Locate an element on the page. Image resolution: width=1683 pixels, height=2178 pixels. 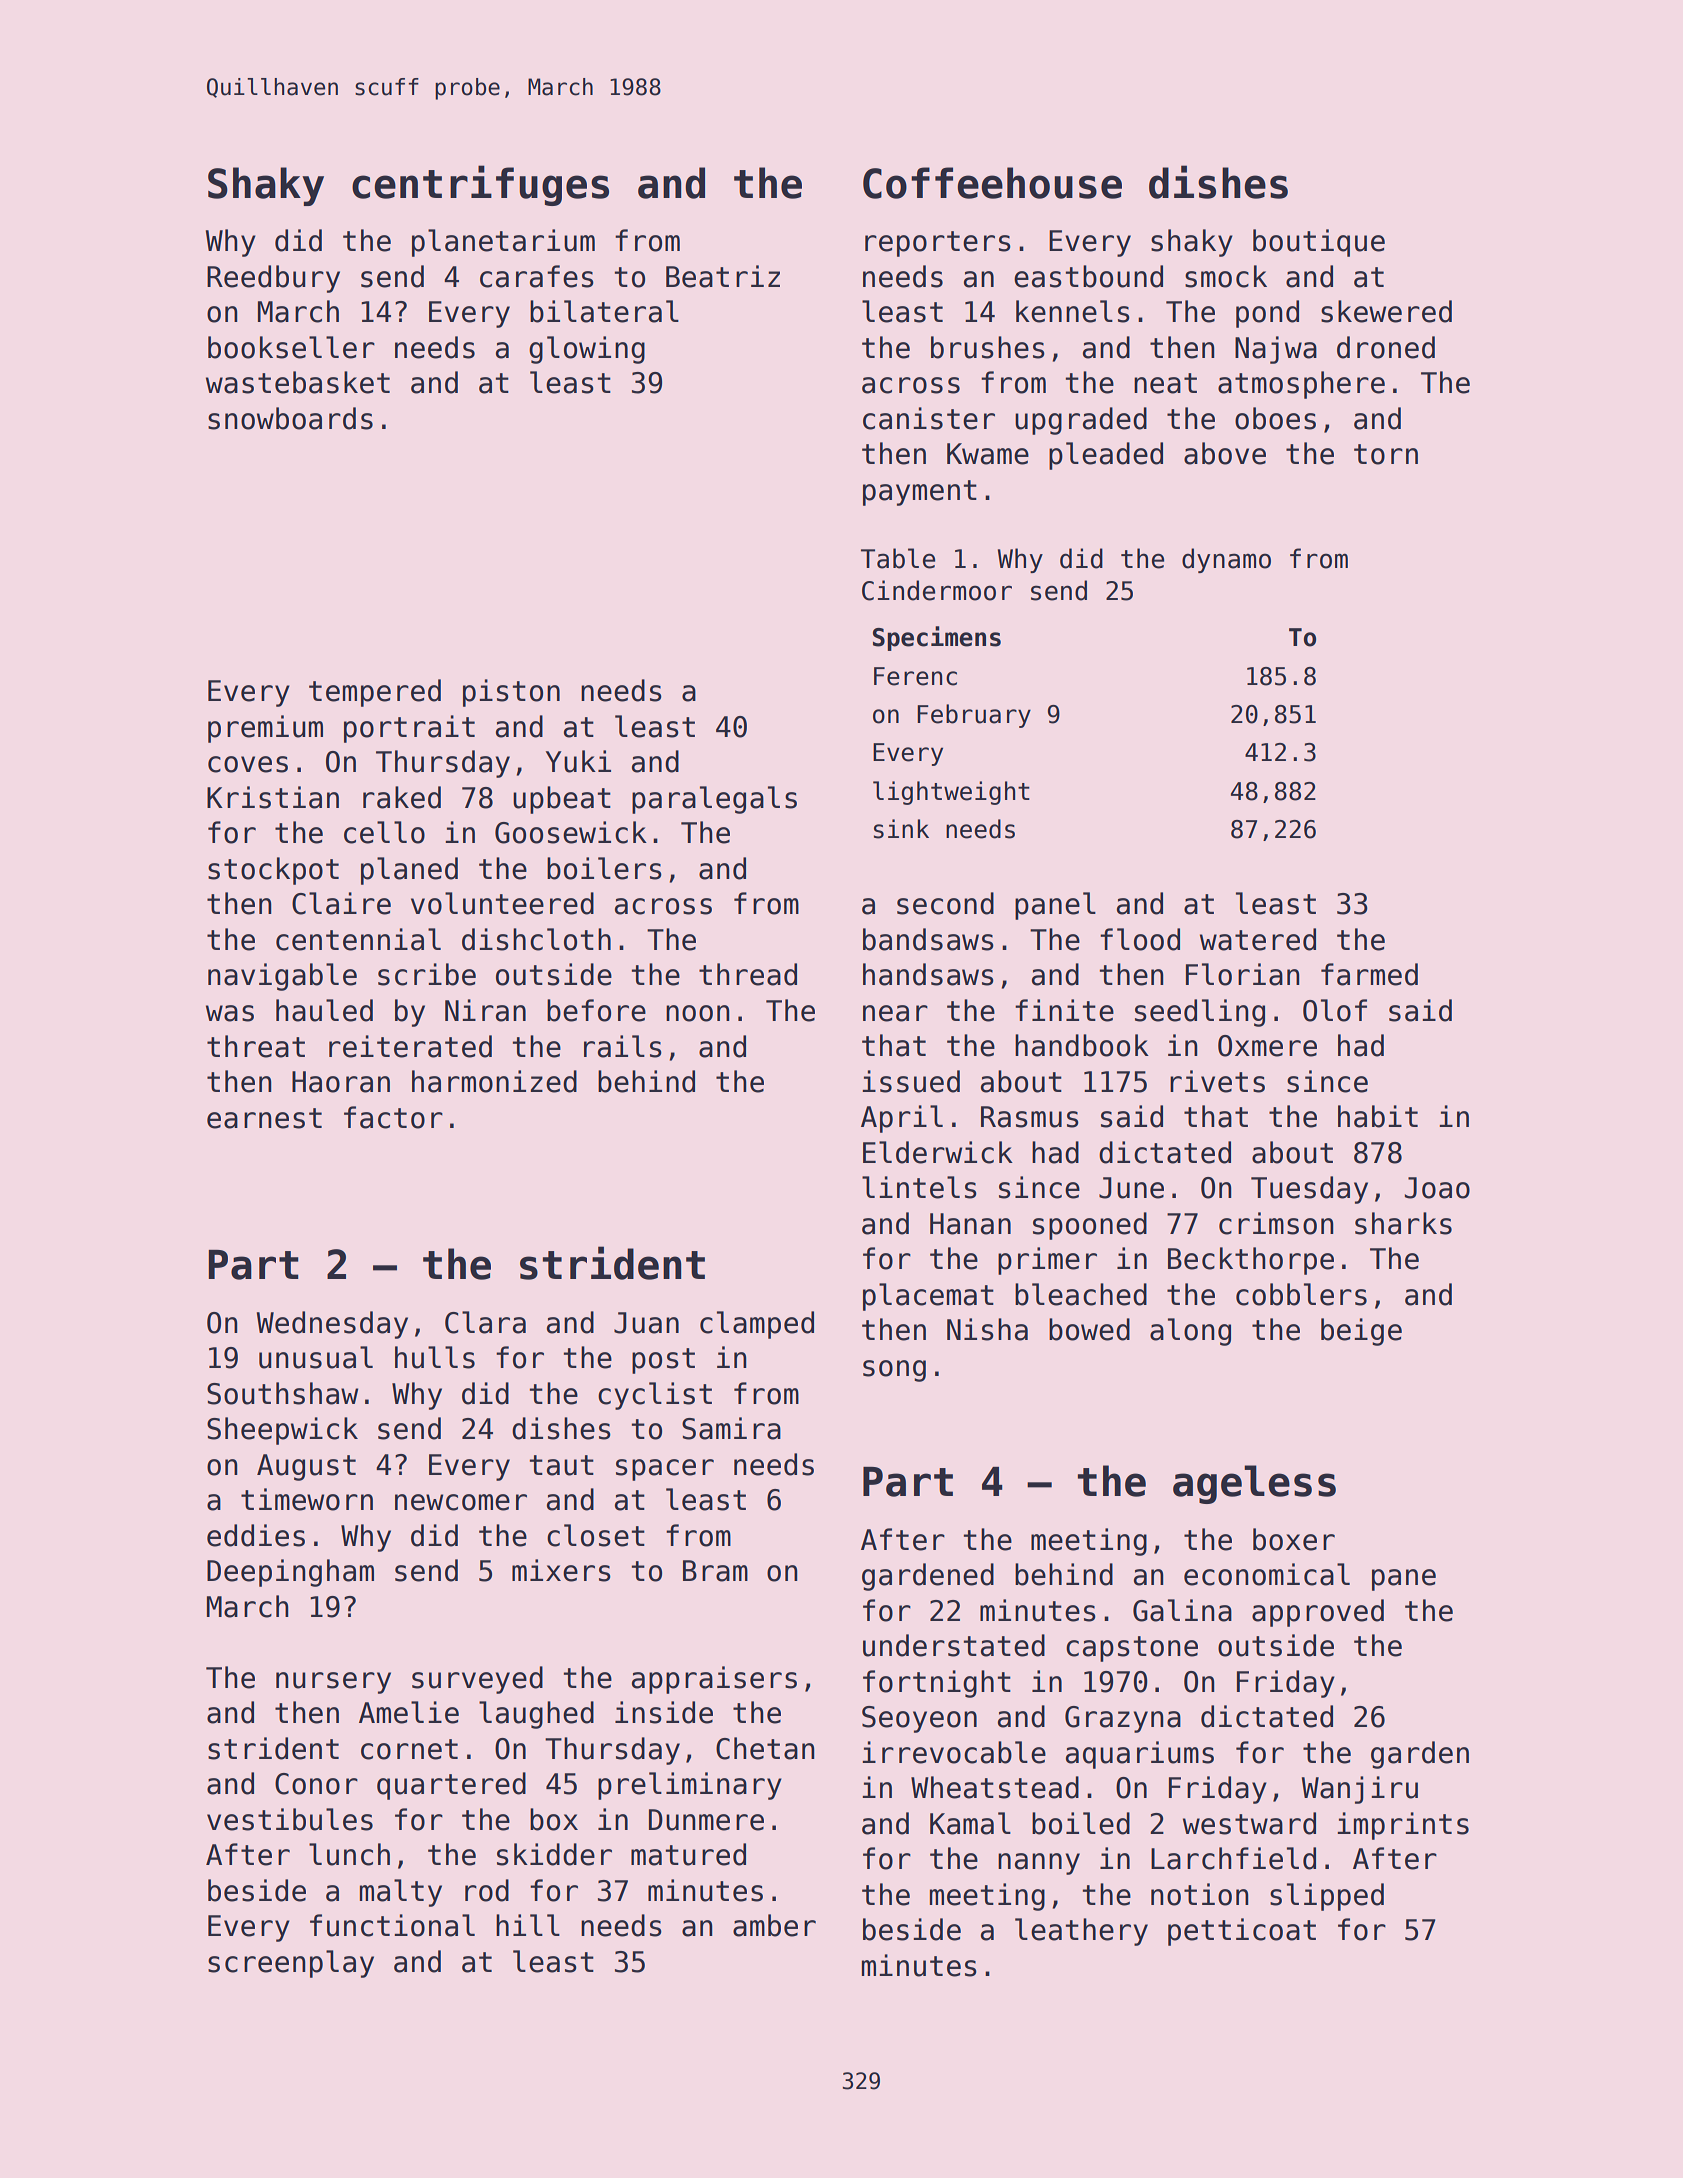
Coffeehouse is located at coordinates (992, 183).
